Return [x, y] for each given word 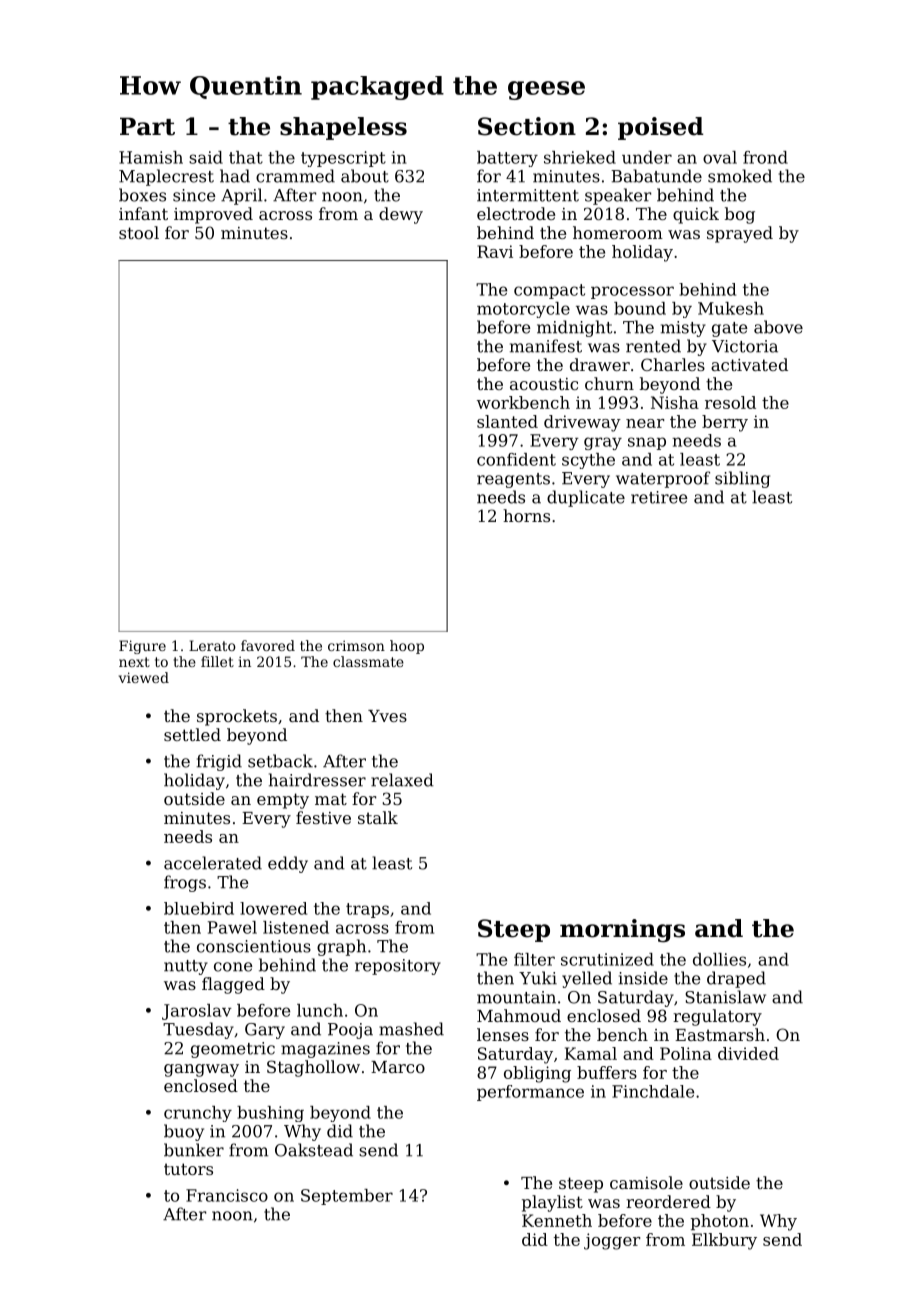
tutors [188, 1169]
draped [736, 979]
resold [730, 402]
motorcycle [523, 310]
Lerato [212, 645]
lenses [503, 1034]
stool [139, 232]
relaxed [402, 780]
